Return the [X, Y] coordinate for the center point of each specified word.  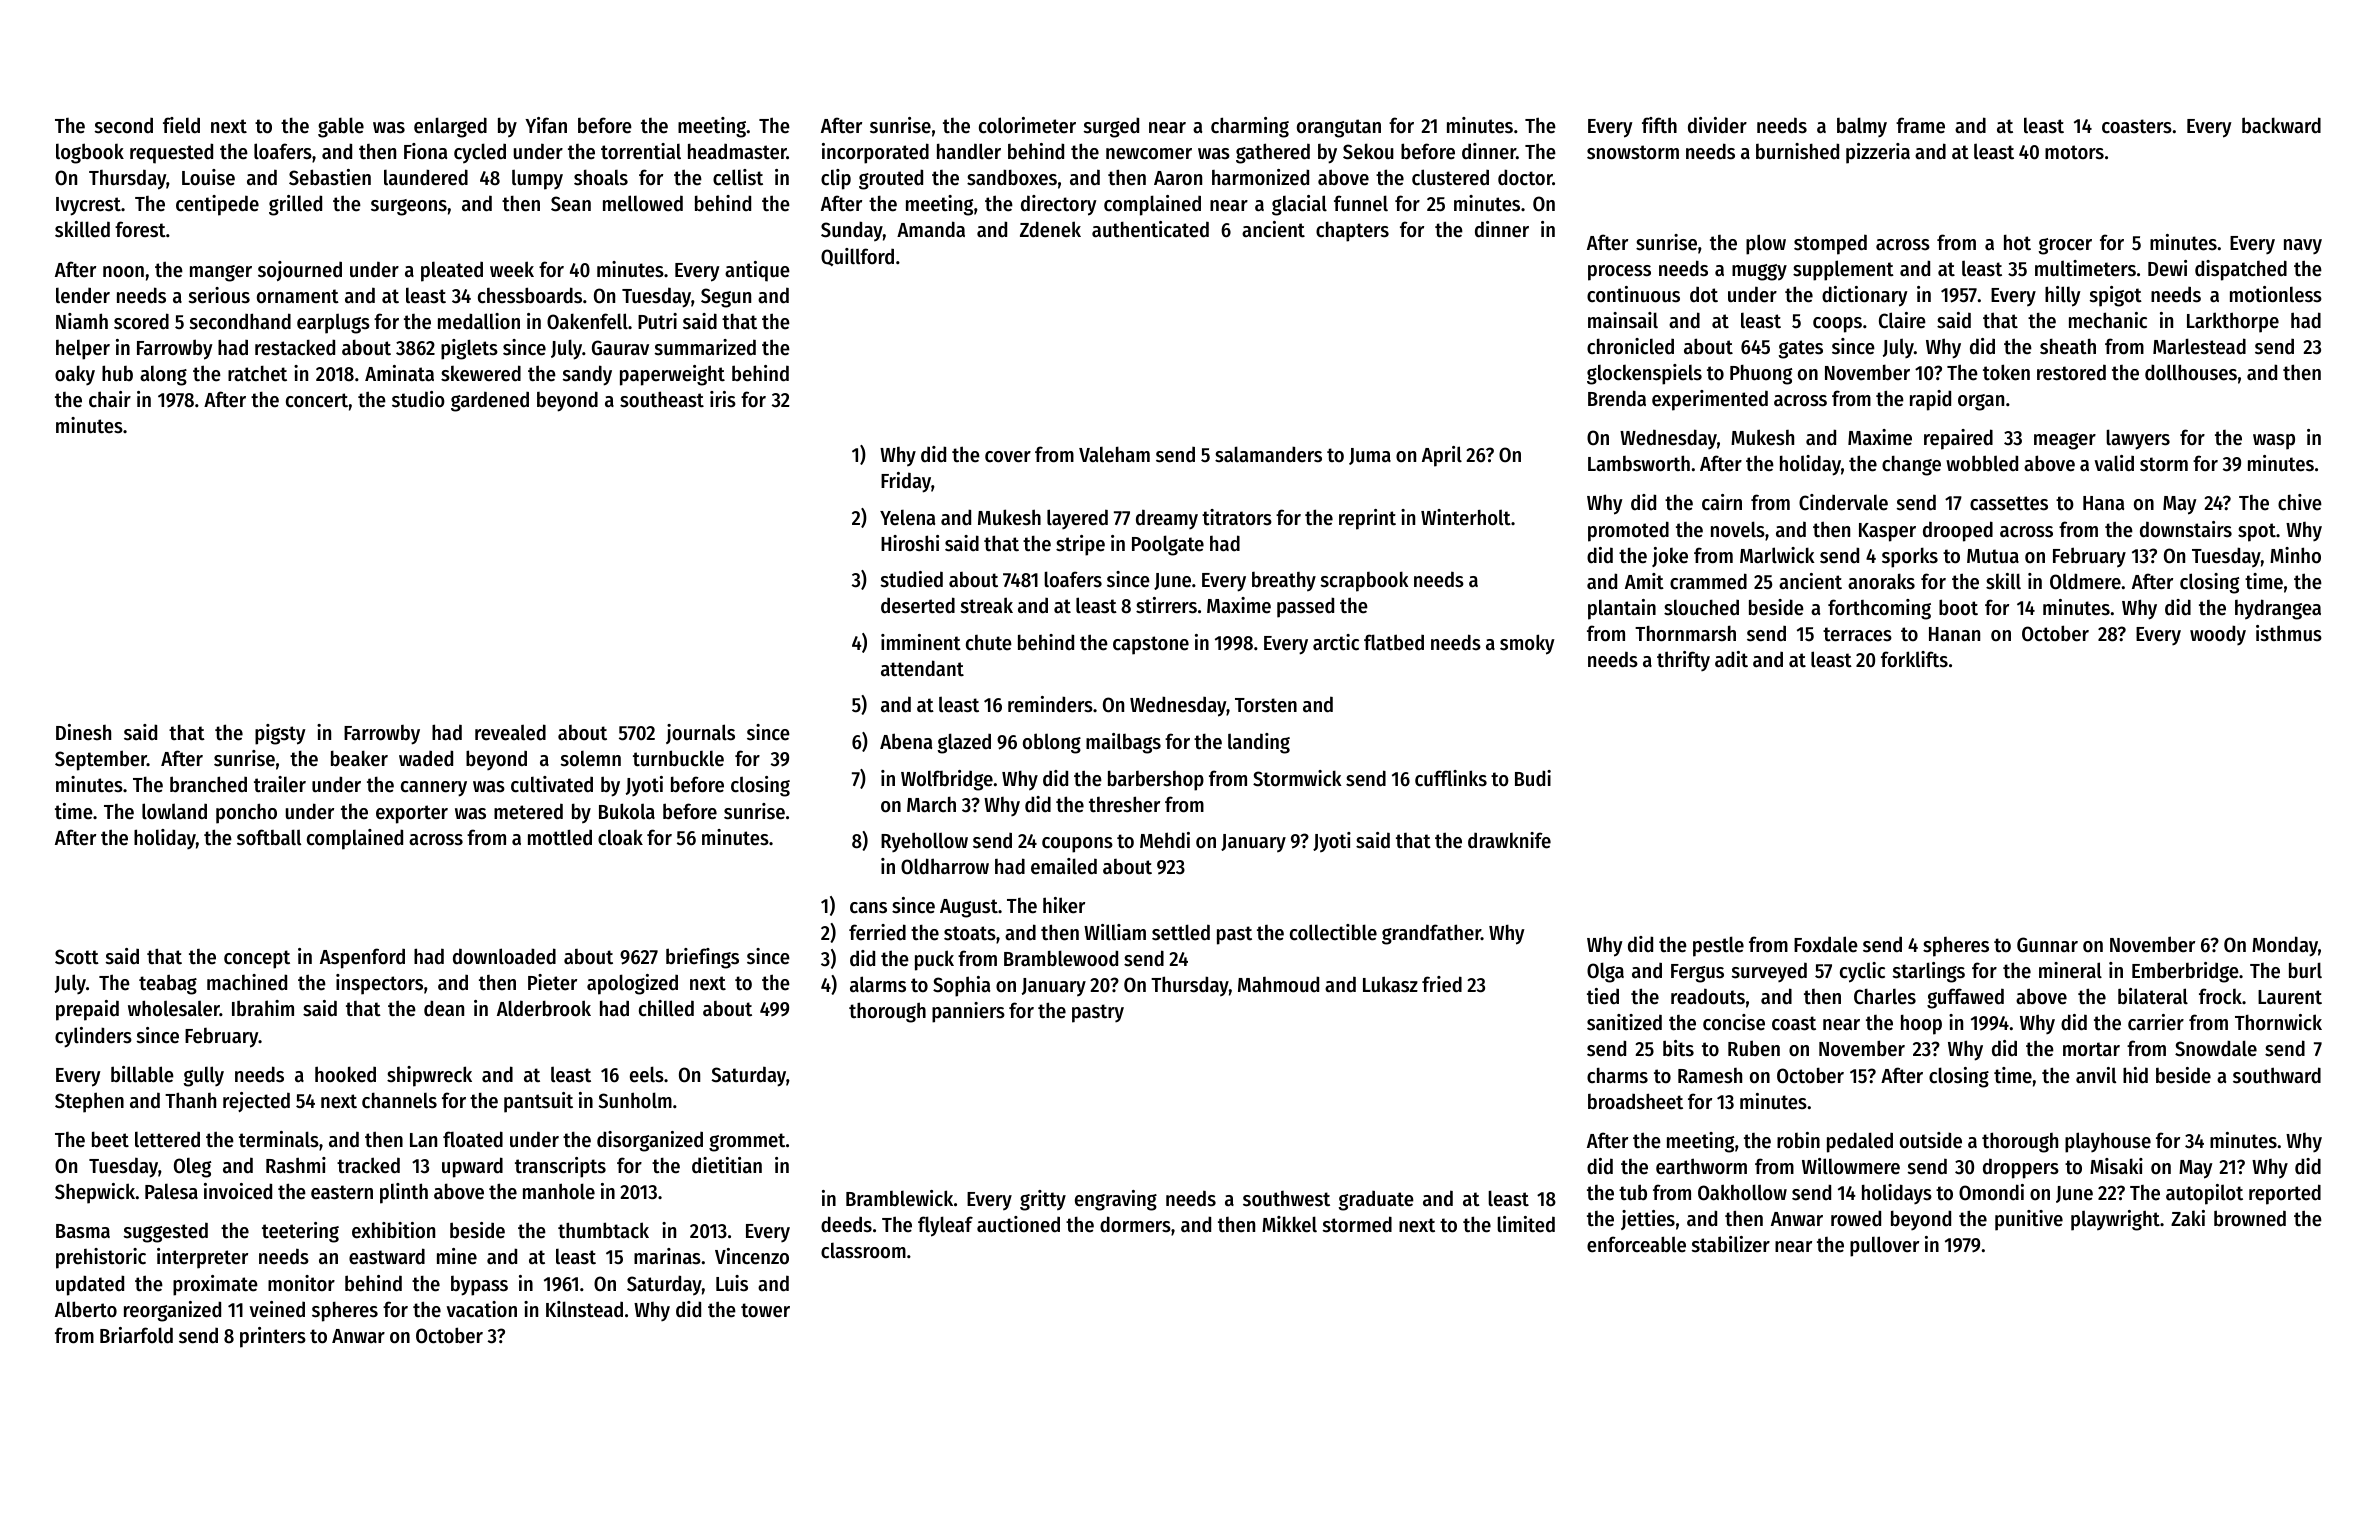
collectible [1333, 932]
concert [317, 400]
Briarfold [136, 1335]
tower [765, 1310]
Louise [208, 177]
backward [2281, 125]
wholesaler [174, 1008]
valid [2114, 463]
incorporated [875, 153]
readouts [1708, 996]
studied [912, 579]
